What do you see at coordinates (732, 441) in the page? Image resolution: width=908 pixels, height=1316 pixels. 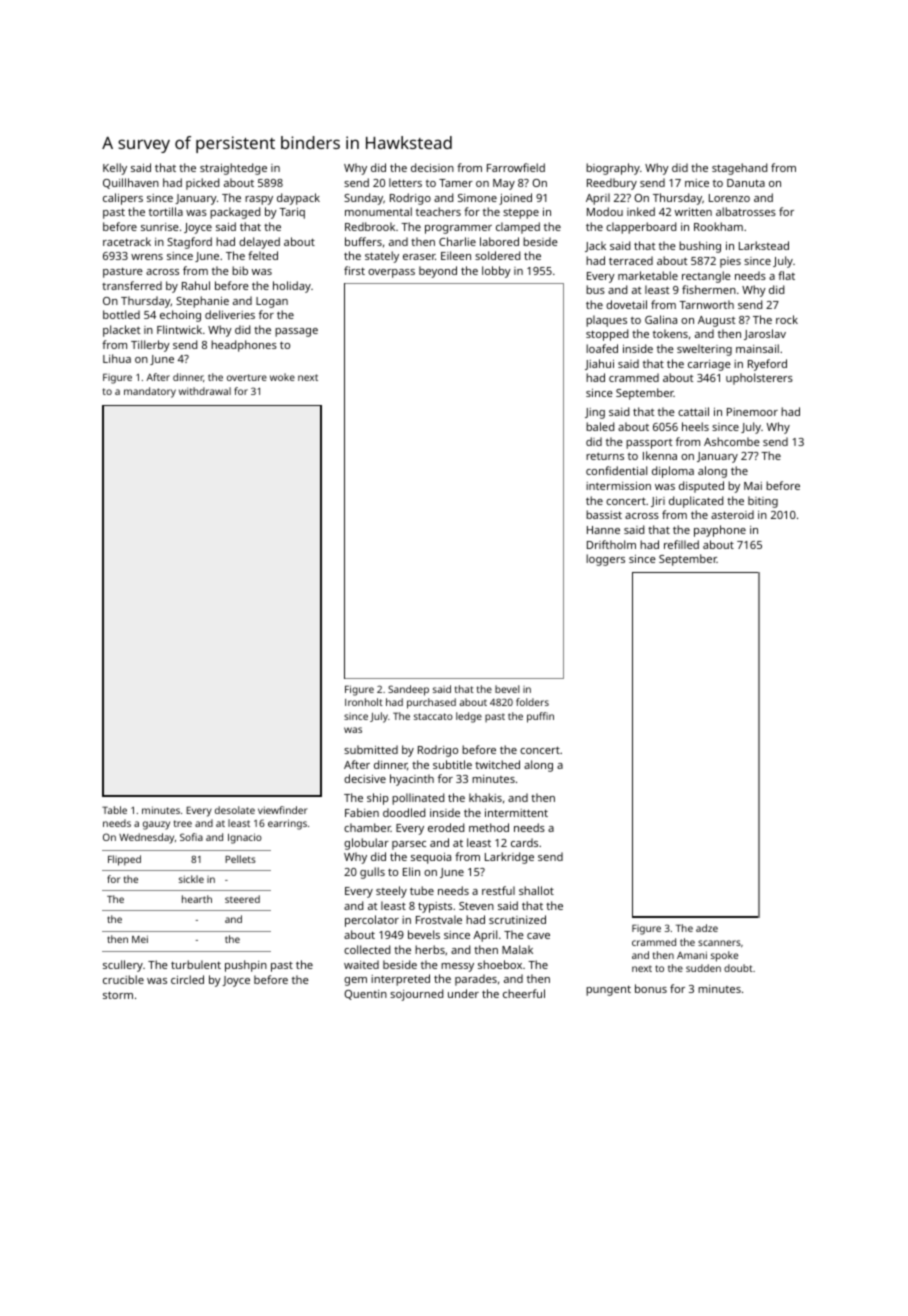 I see `Ashcombe` at bounding box center [732, 441].
